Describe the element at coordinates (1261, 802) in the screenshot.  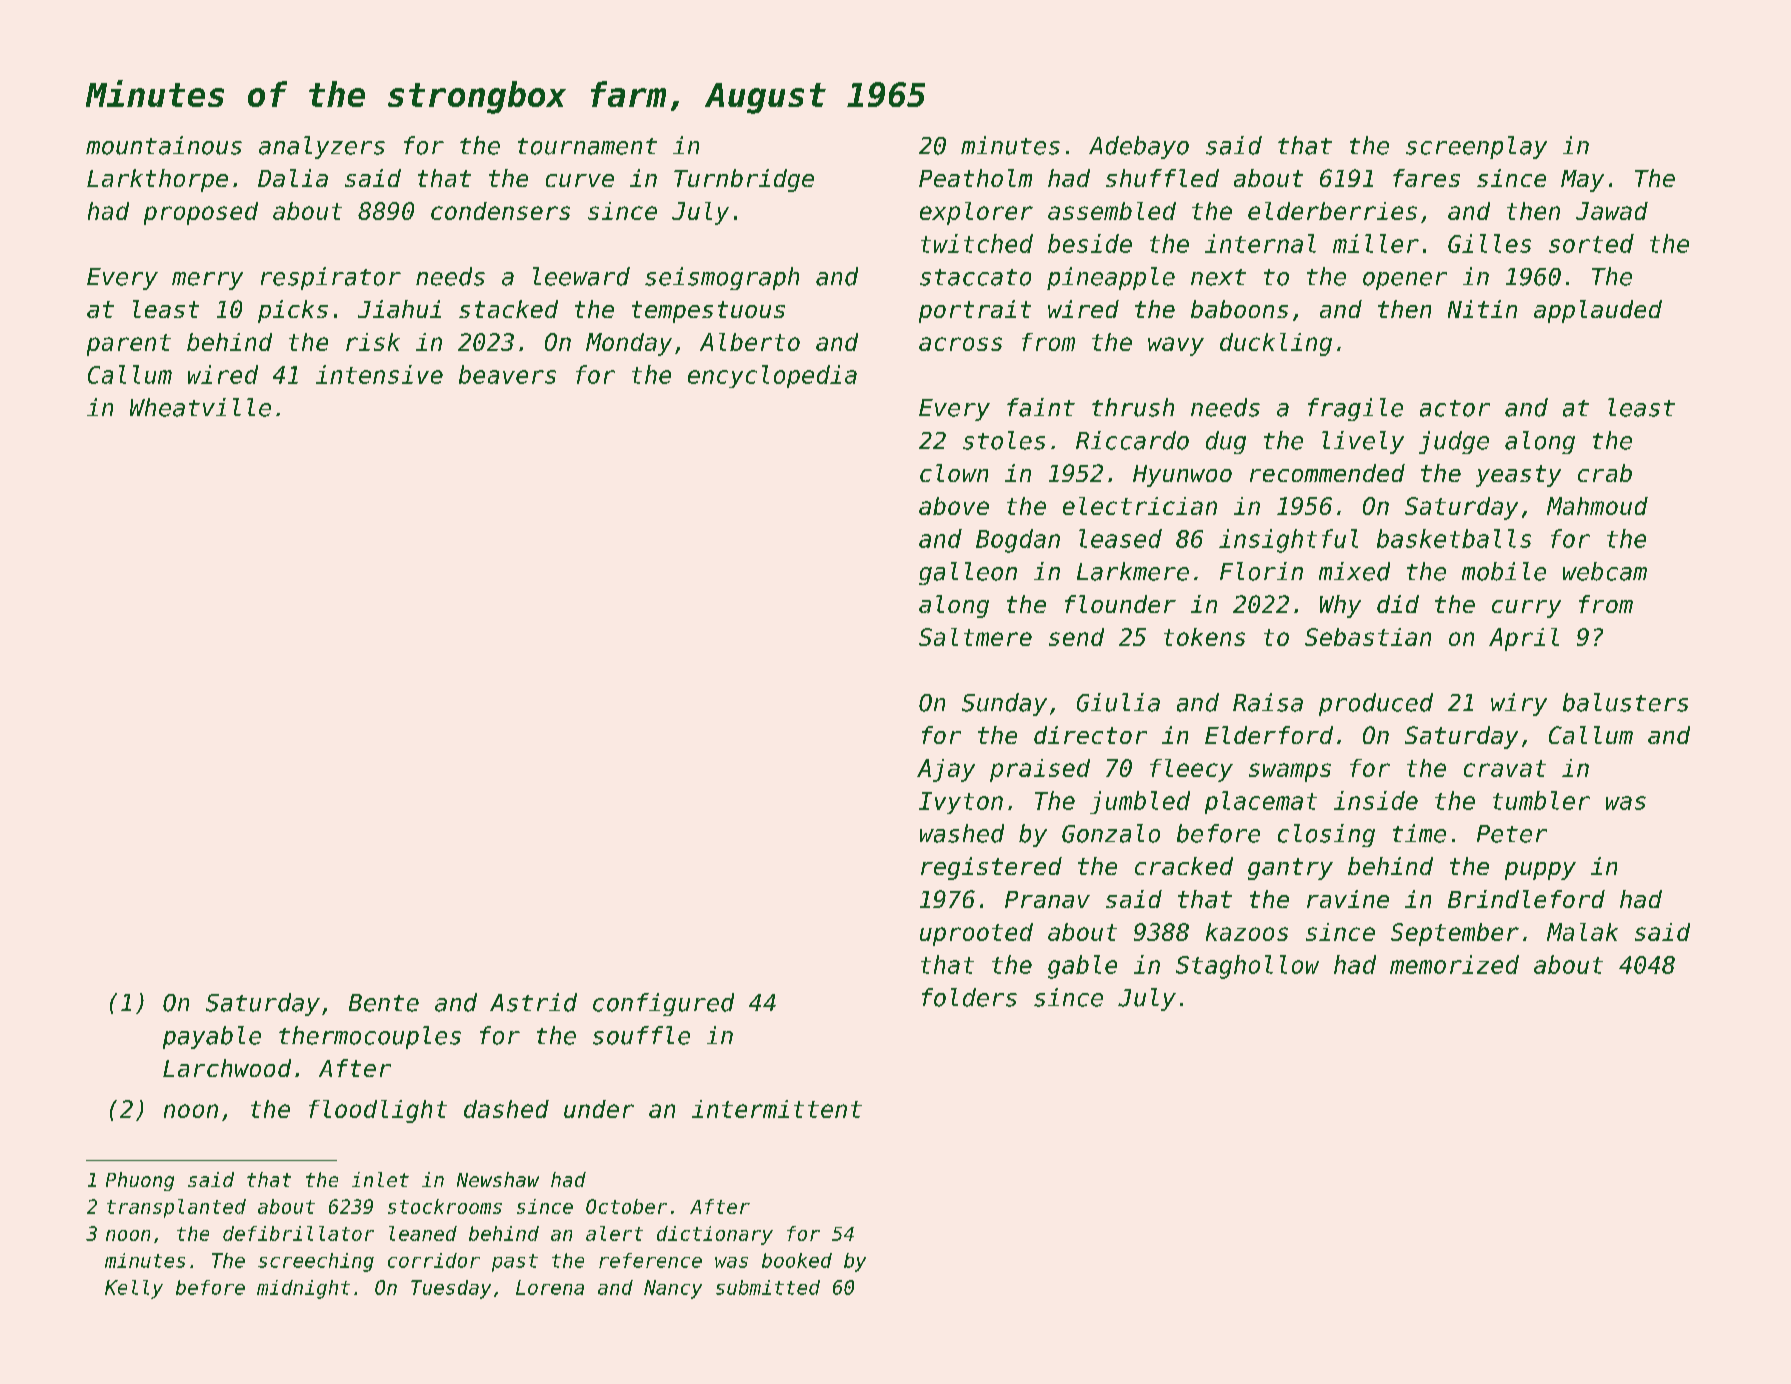
I see `placemat` at that location.
